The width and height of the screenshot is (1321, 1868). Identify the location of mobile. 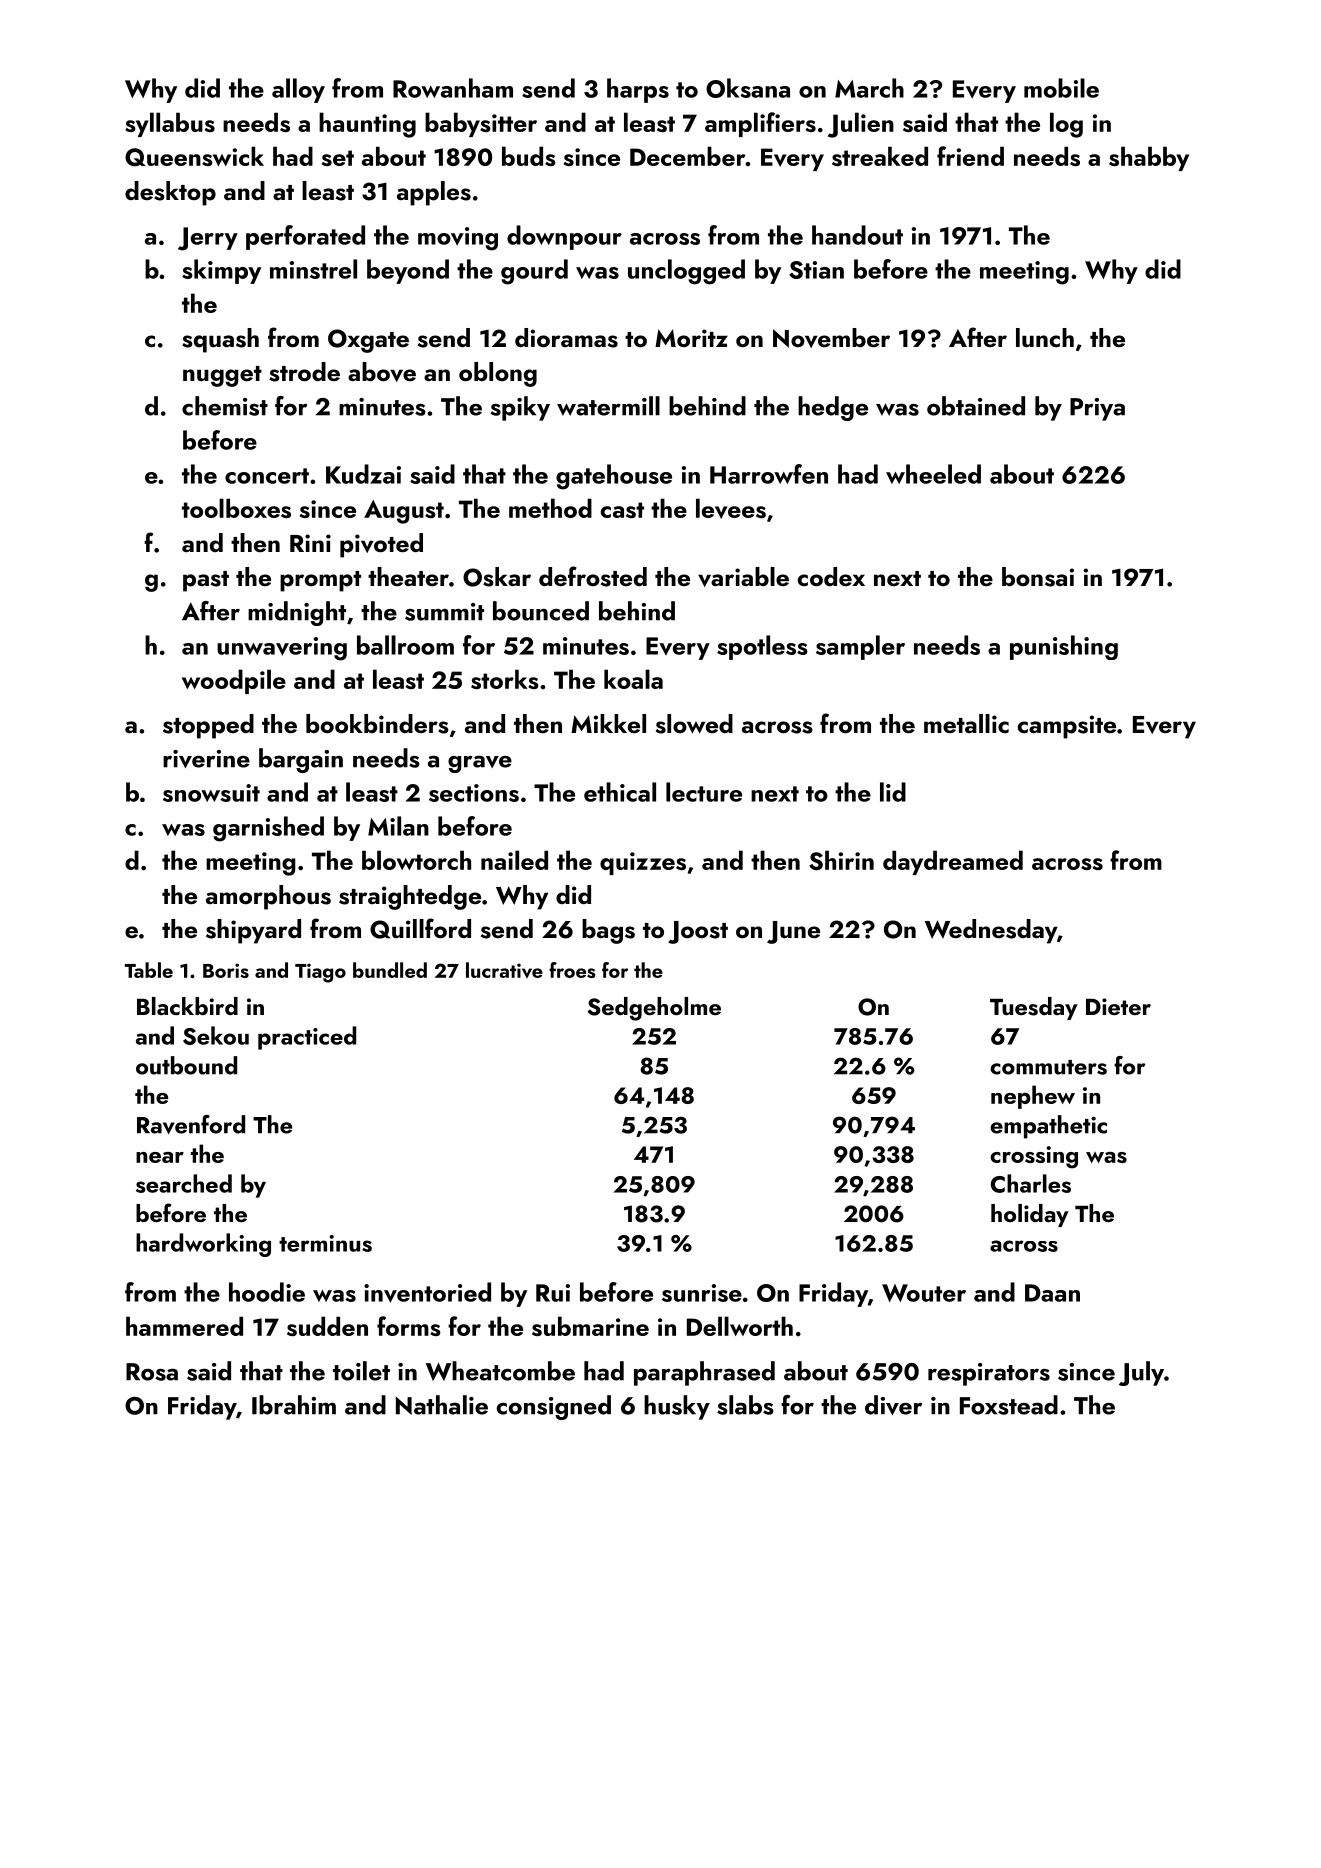
(1061, 88).
